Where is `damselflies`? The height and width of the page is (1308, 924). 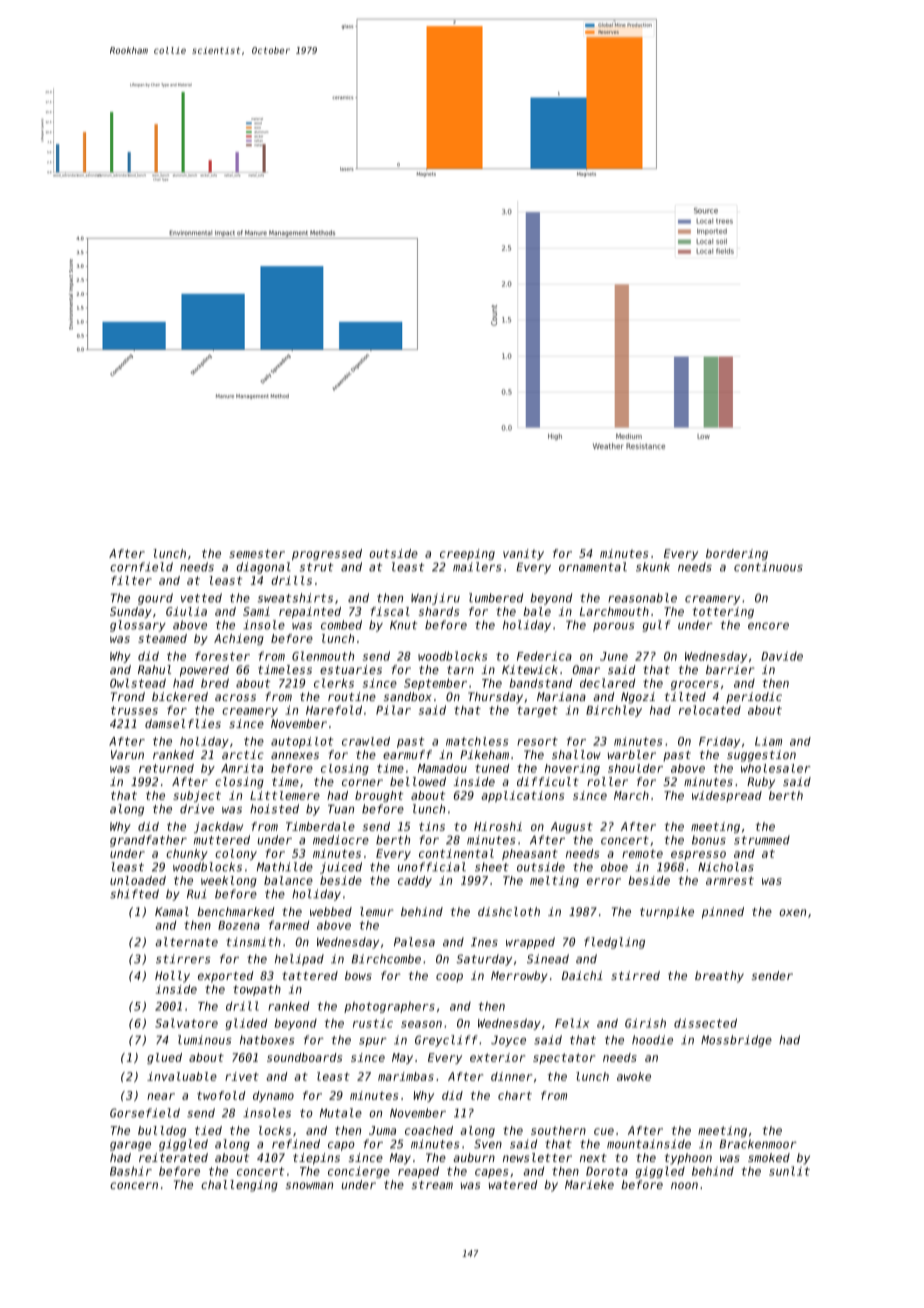 damselflies is located at coordinates (183, 723).
